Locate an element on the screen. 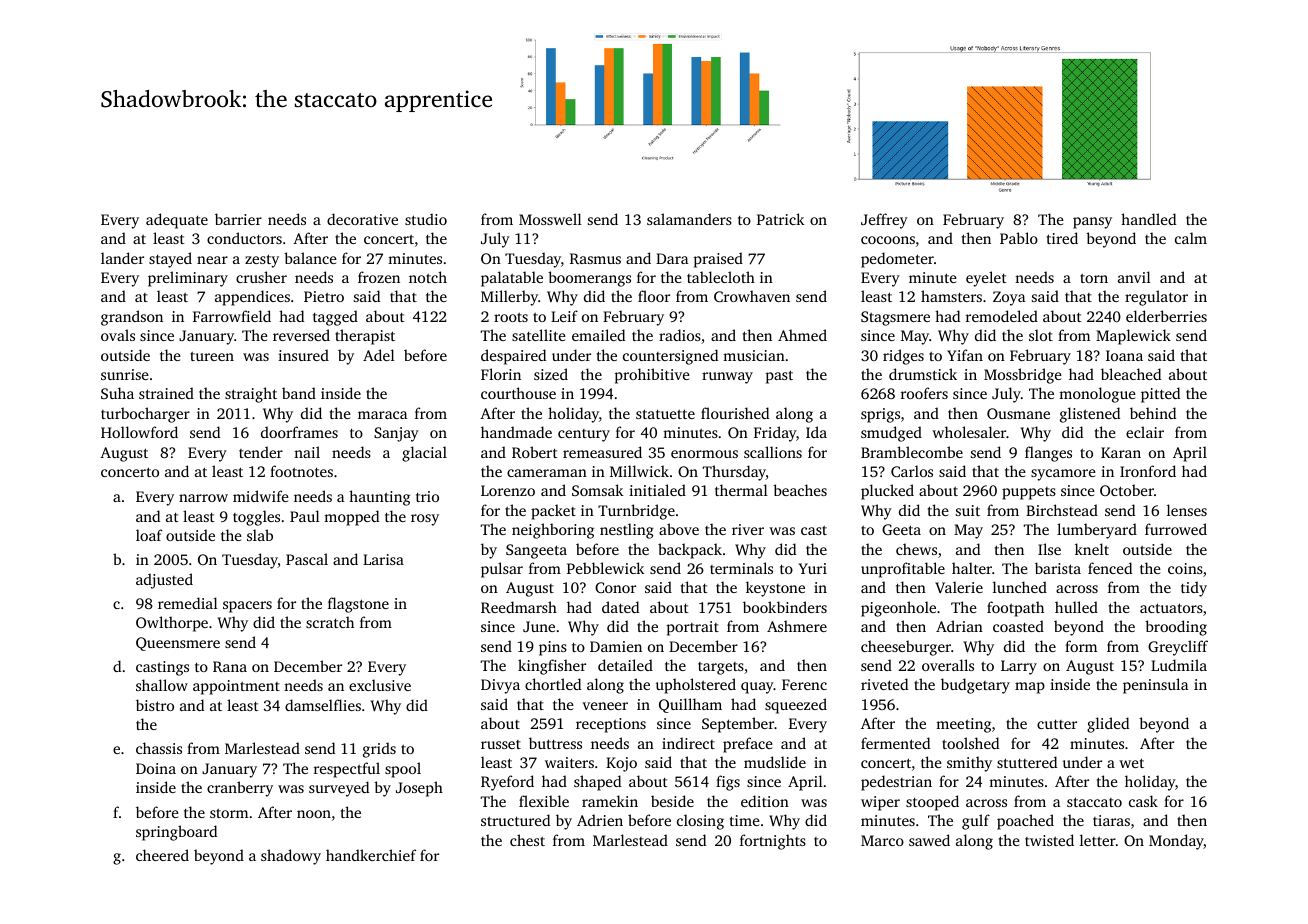  damselflies is located at coordinates (323, 705).
